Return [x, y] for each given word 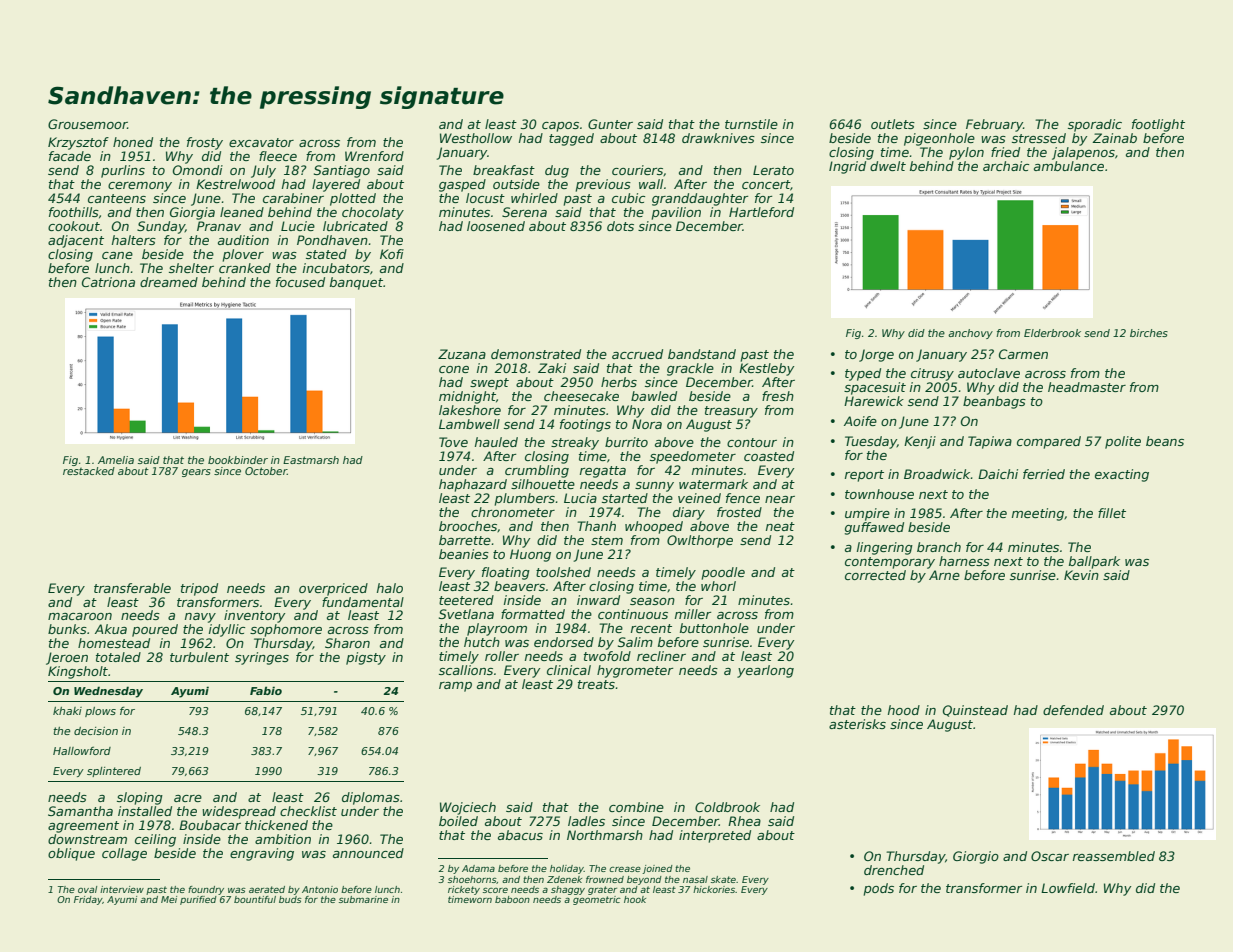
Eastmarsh [311, 460]
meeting [1038, 514]
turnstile [751, 124]
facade [70, 156]
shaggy [568, 890]
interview [122, 889]
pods [878, 889]
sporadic [1095, 125]
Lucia [580, 498]
